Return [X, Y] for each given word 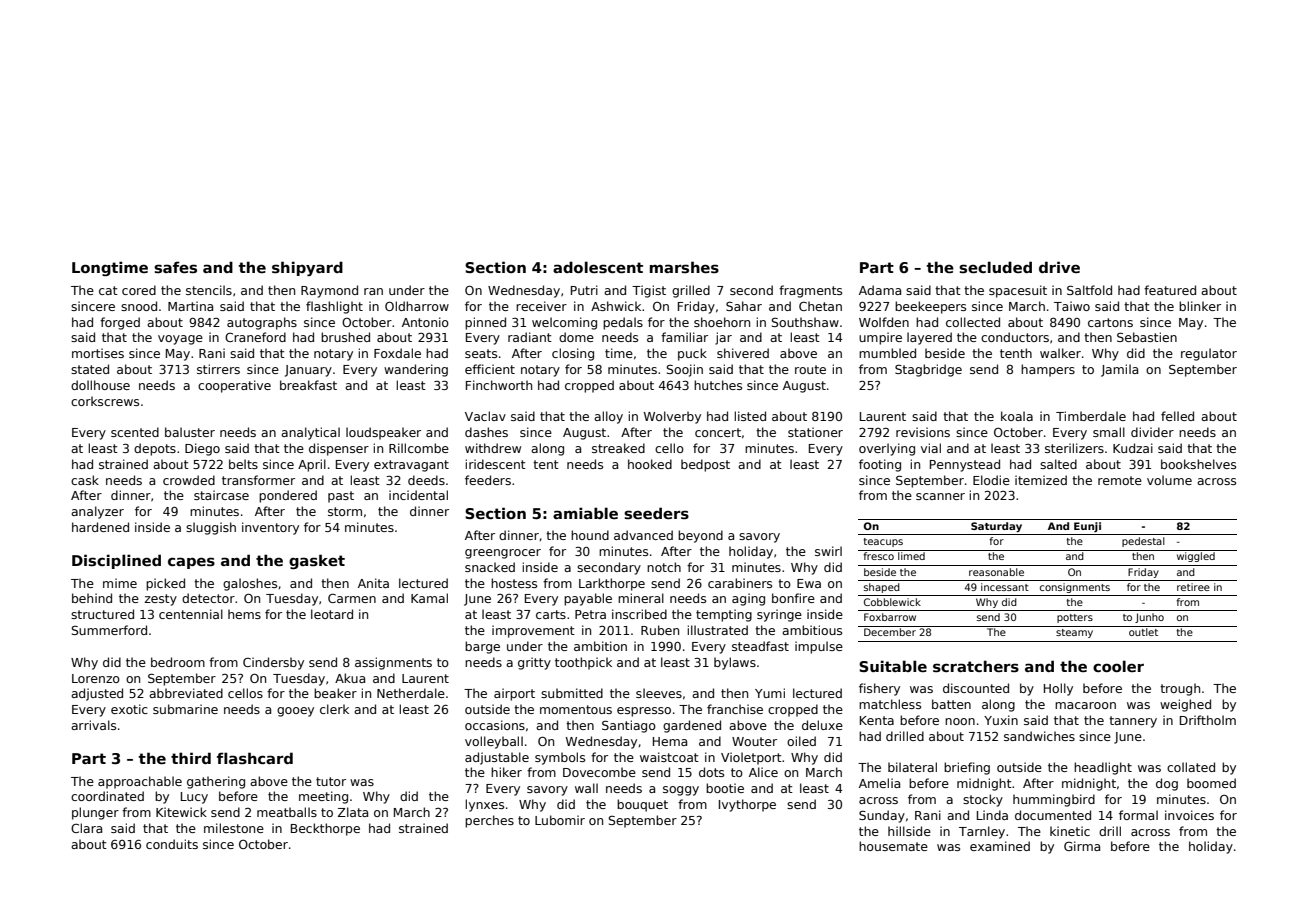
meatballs [287, 812]
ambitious [812, 630]
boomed [1211, 783]
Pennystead [965, 465]
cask [85, 480]
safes [175, 267]
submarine [185, 709]
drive [1059, 267]
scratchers [976, 666]
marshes [684, 267]
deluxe [822, 725]
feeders [488, 480]
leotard [332, 614]
